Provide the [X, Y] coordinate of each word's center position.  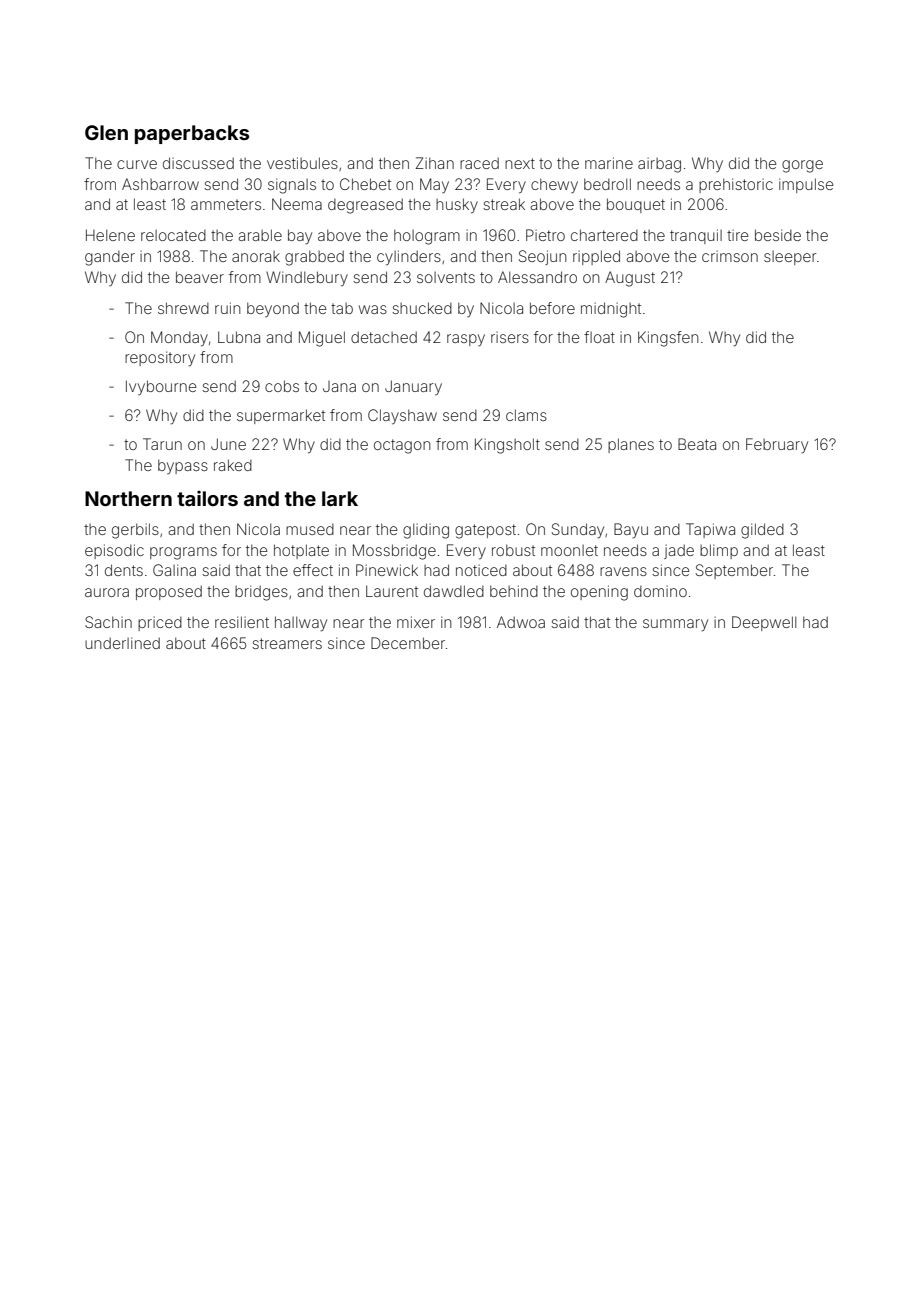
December [408, 643]
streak [504, 204]
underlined [122, 643]
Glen [106, 132]
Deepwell [764, 623]
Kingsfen [668, 339]
